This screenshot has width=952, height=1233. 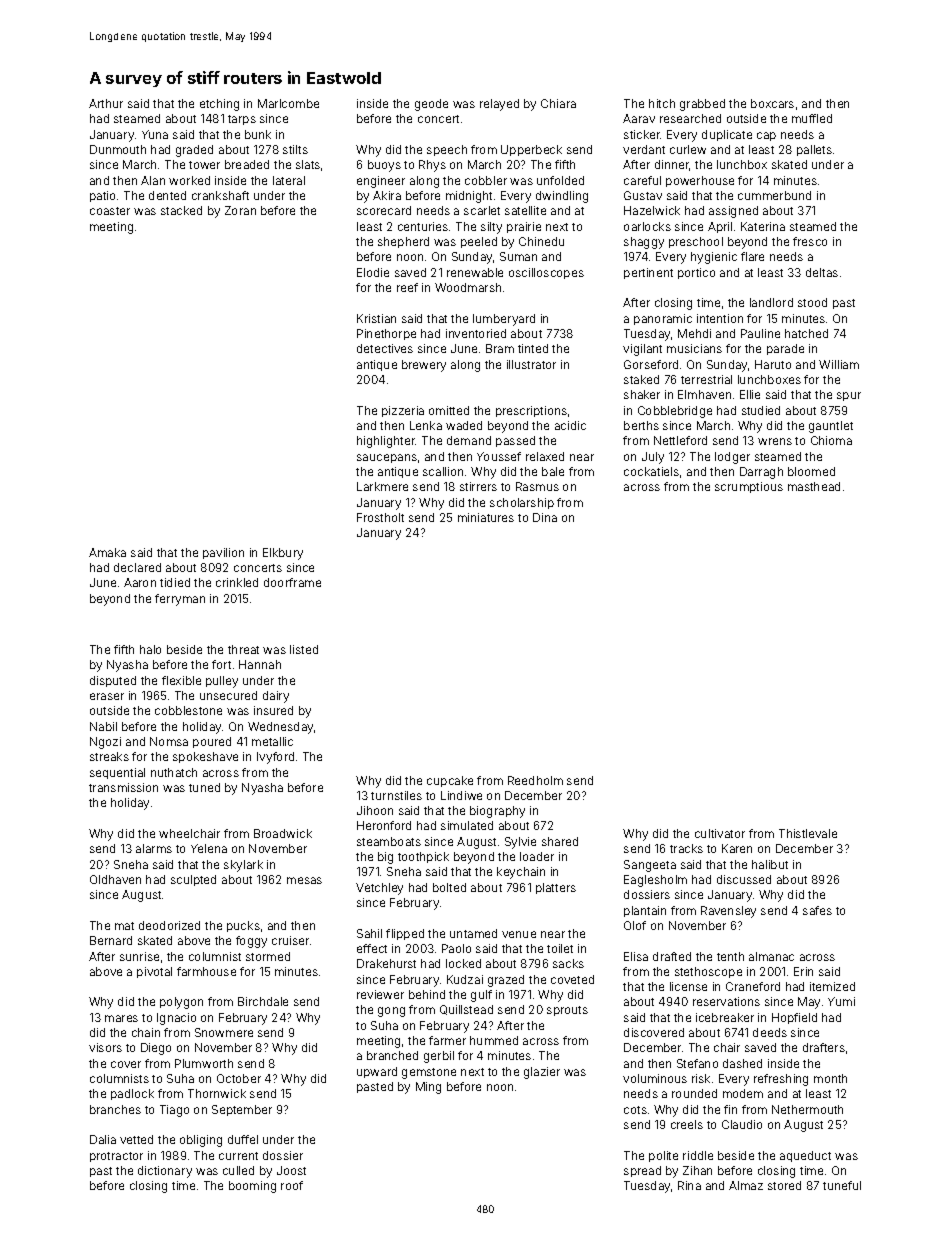 What do you see at coordinates (447, 150) in the screenshot?
I see `speech` at bounding box center [447, 150].
